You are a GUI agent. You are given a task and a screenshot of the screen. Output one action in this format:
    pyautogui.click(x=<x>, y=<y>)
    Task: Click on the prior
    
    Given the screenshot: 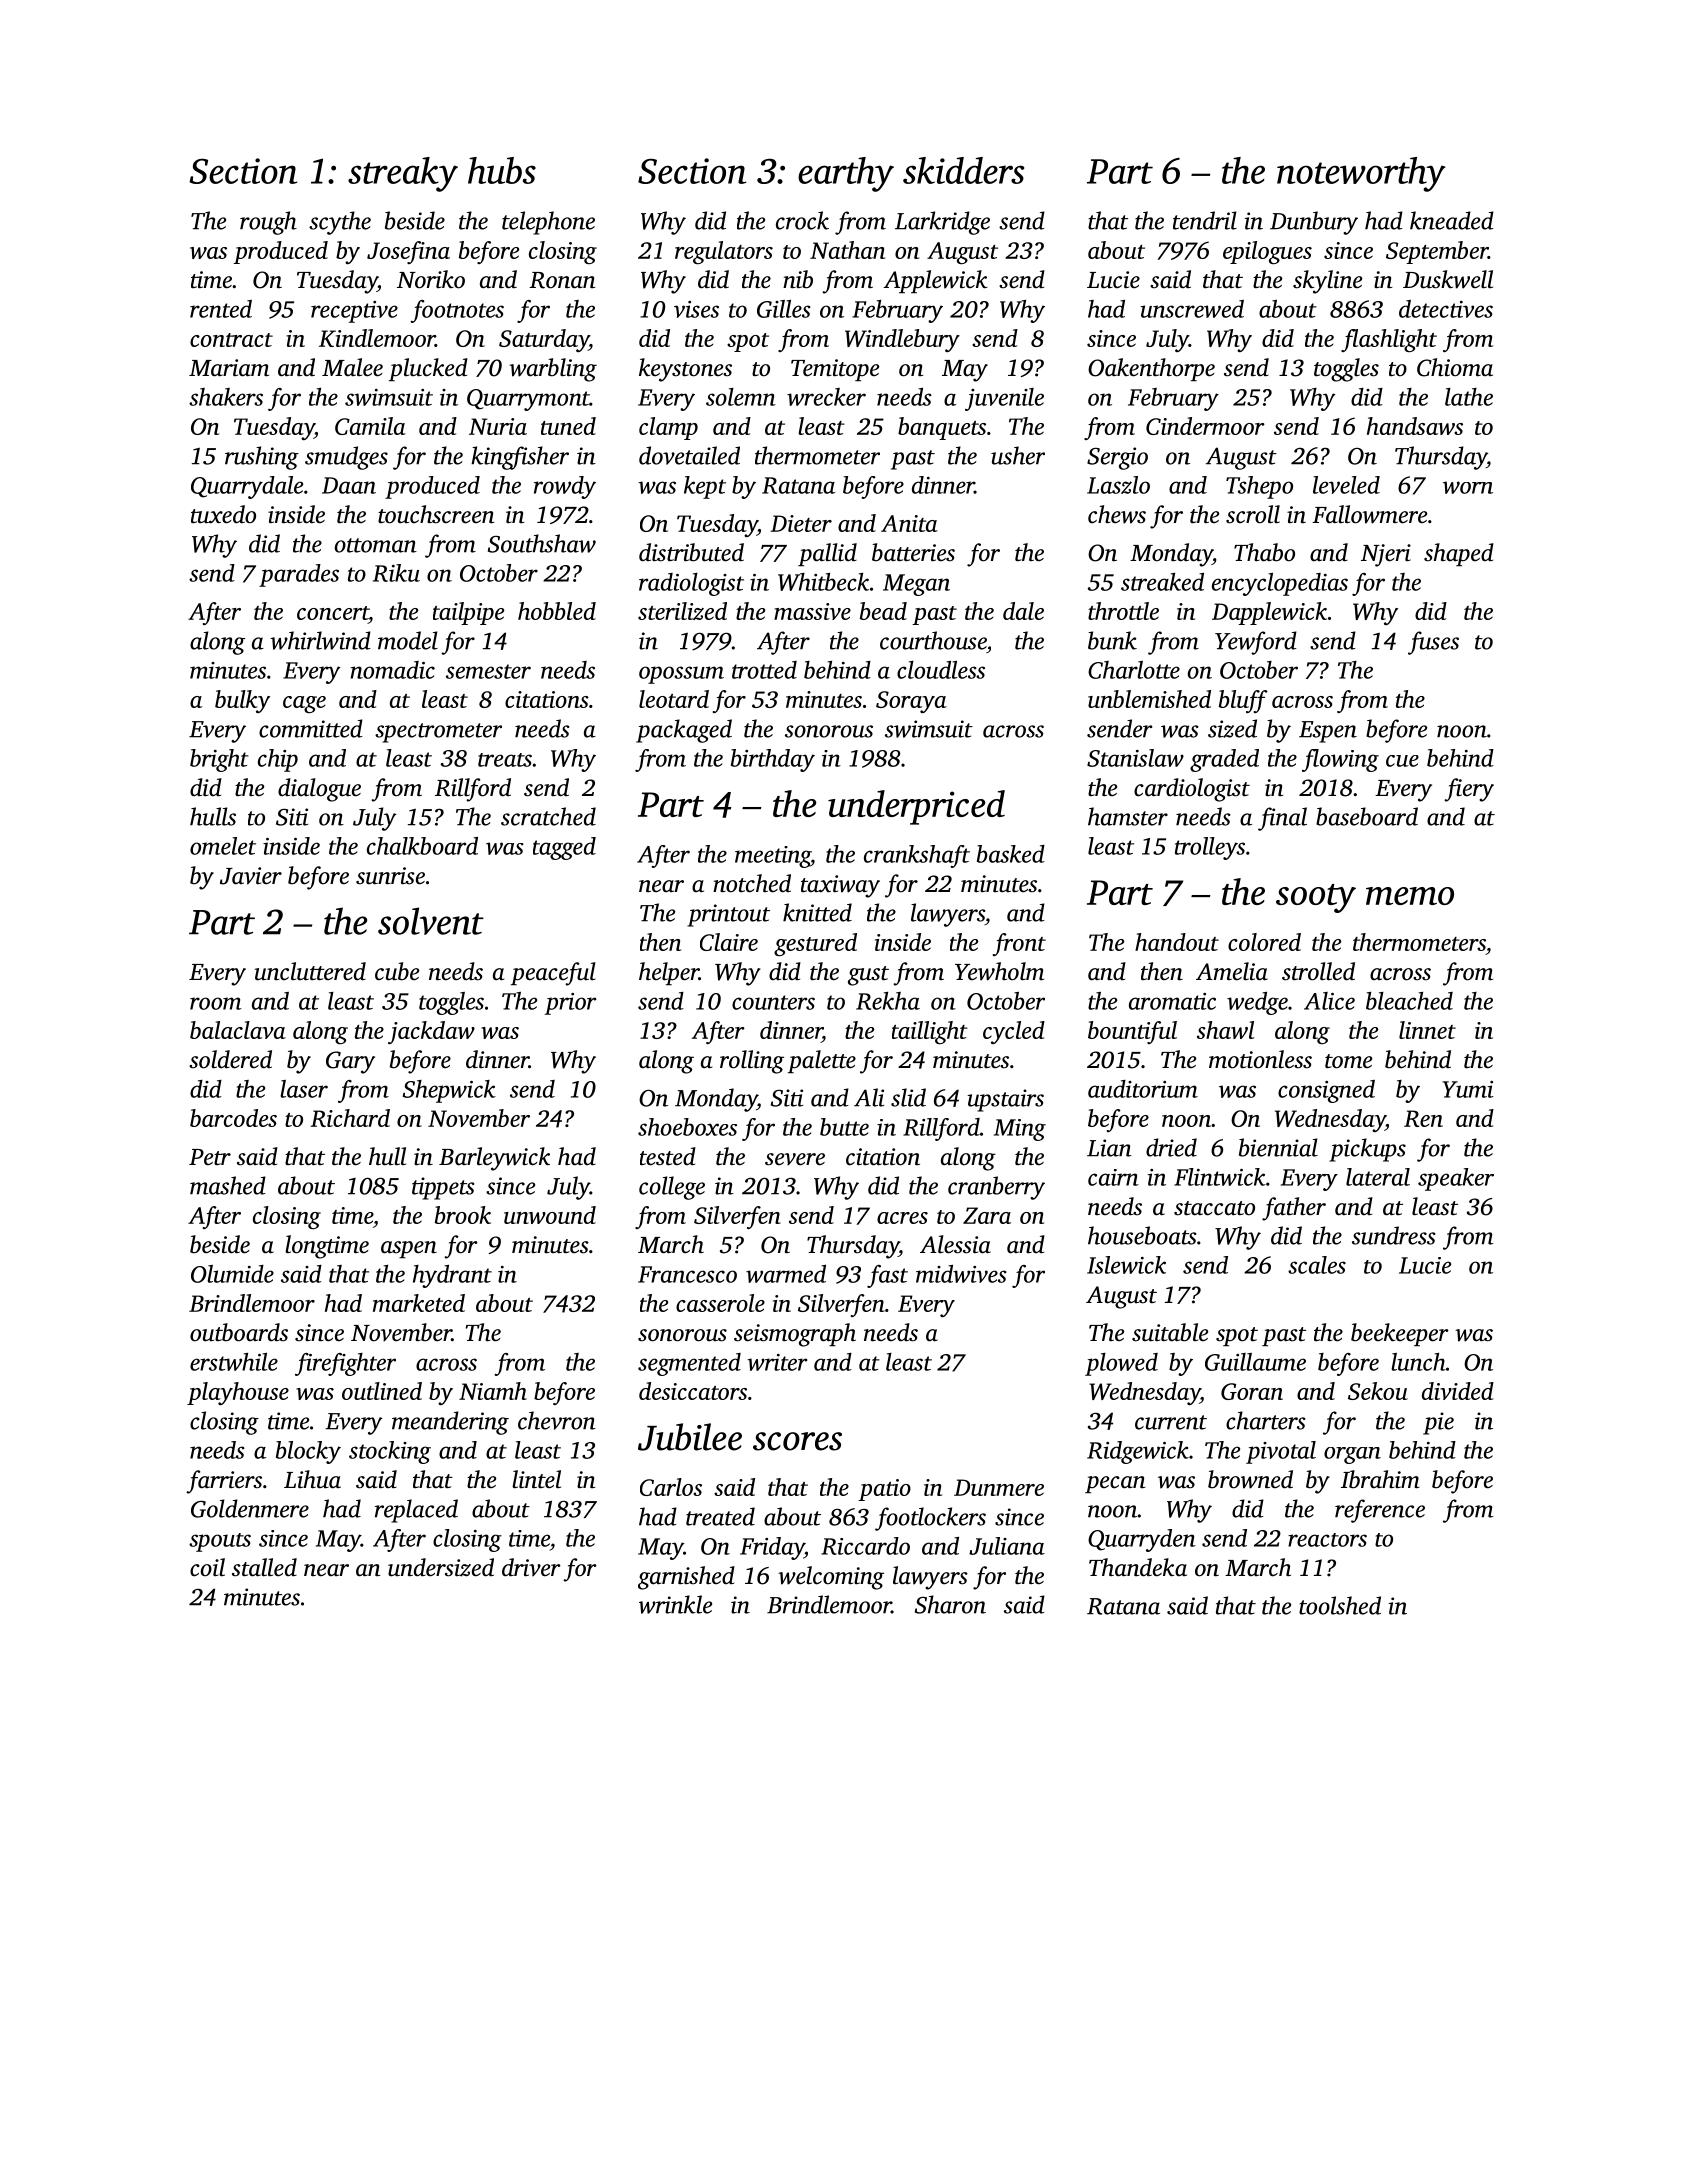 What is the action you would take?
    pyautogui.click(x=570, y=1004)
